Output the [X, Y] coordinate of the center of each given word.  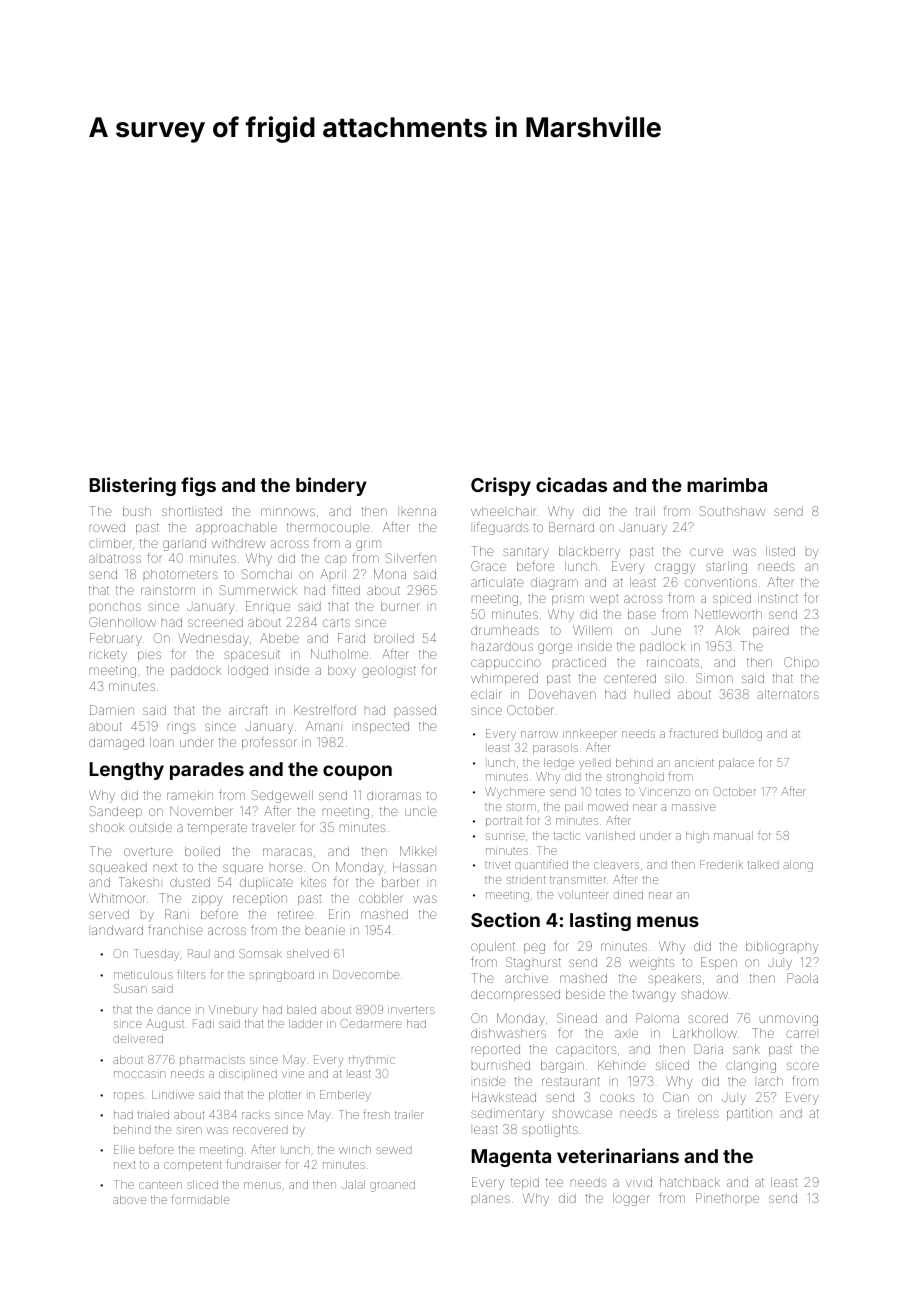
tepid [525, 1183]
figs [198, 486]
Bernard [571, 527]
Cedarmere [371, 1023]
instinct [778, 598]
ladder [305, 1023]
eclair [486, 694]
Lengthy [126, 771]
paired [771, 631]
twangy [654, 996]
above [129, 1199]
